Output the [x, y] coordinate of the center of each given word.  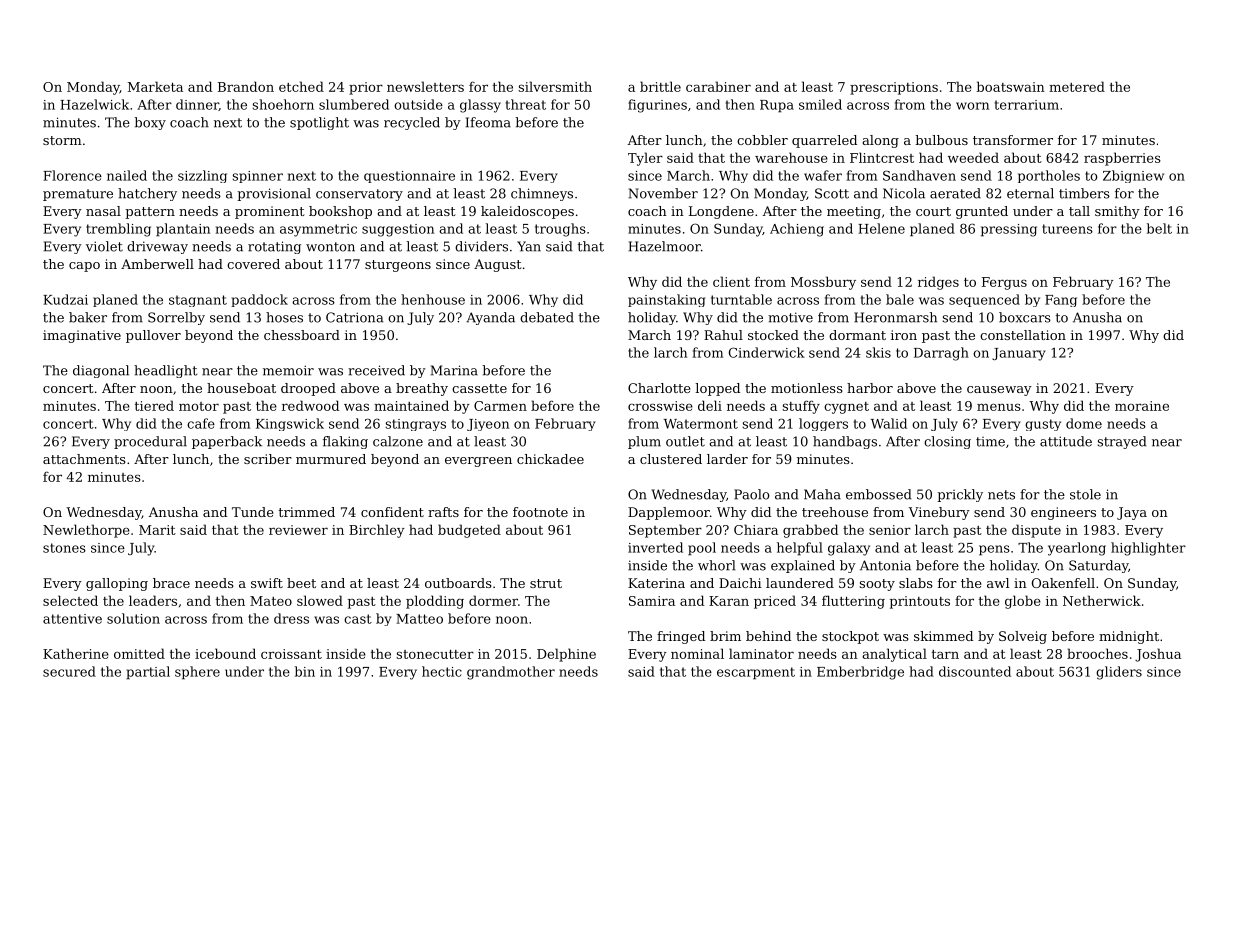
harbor [870, 388]
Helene [881, 228]
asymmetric [318, 230]
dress [291, 618]
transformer [1013, 140]
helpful [800, 549]
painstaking [666, 300]
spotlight [319, 123]
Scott [832, 193]
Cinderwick [767, 352]
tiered [154, 405]
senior [890, 530]
